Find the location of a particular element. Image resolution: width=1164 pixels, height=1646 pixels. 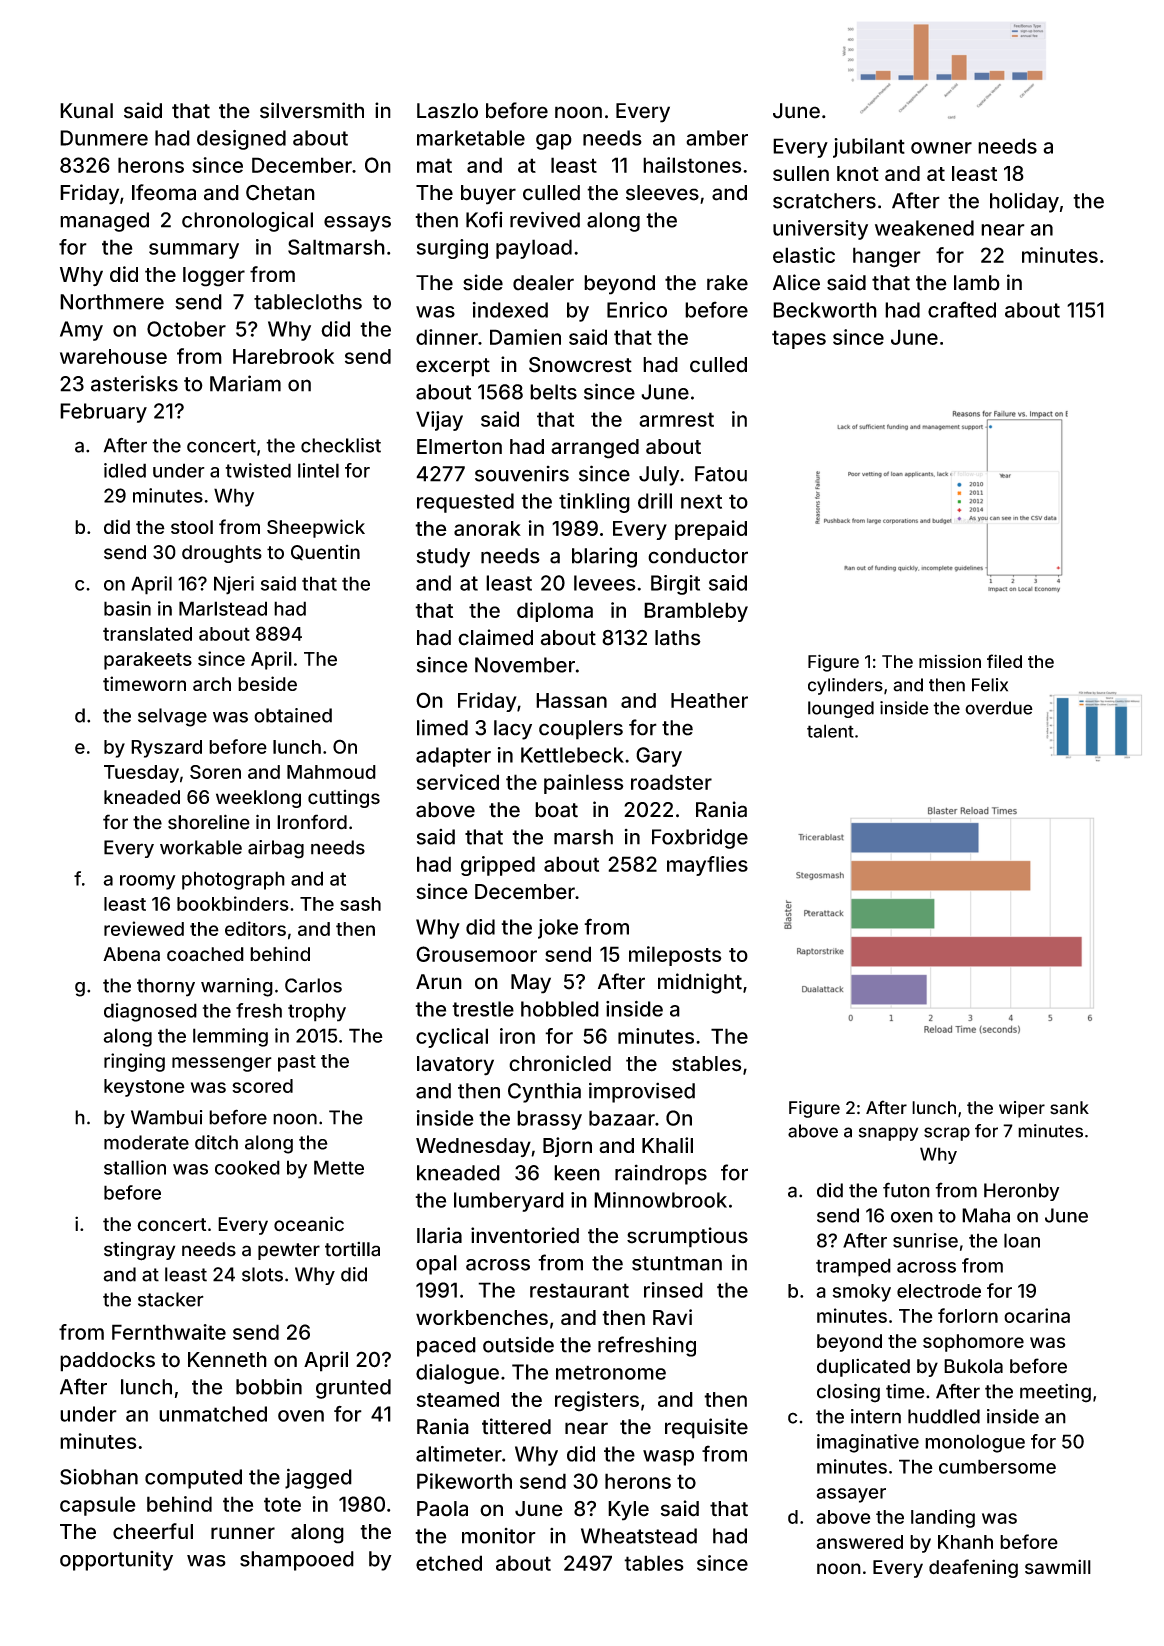

futon is located at coordinates (906, 1190).
